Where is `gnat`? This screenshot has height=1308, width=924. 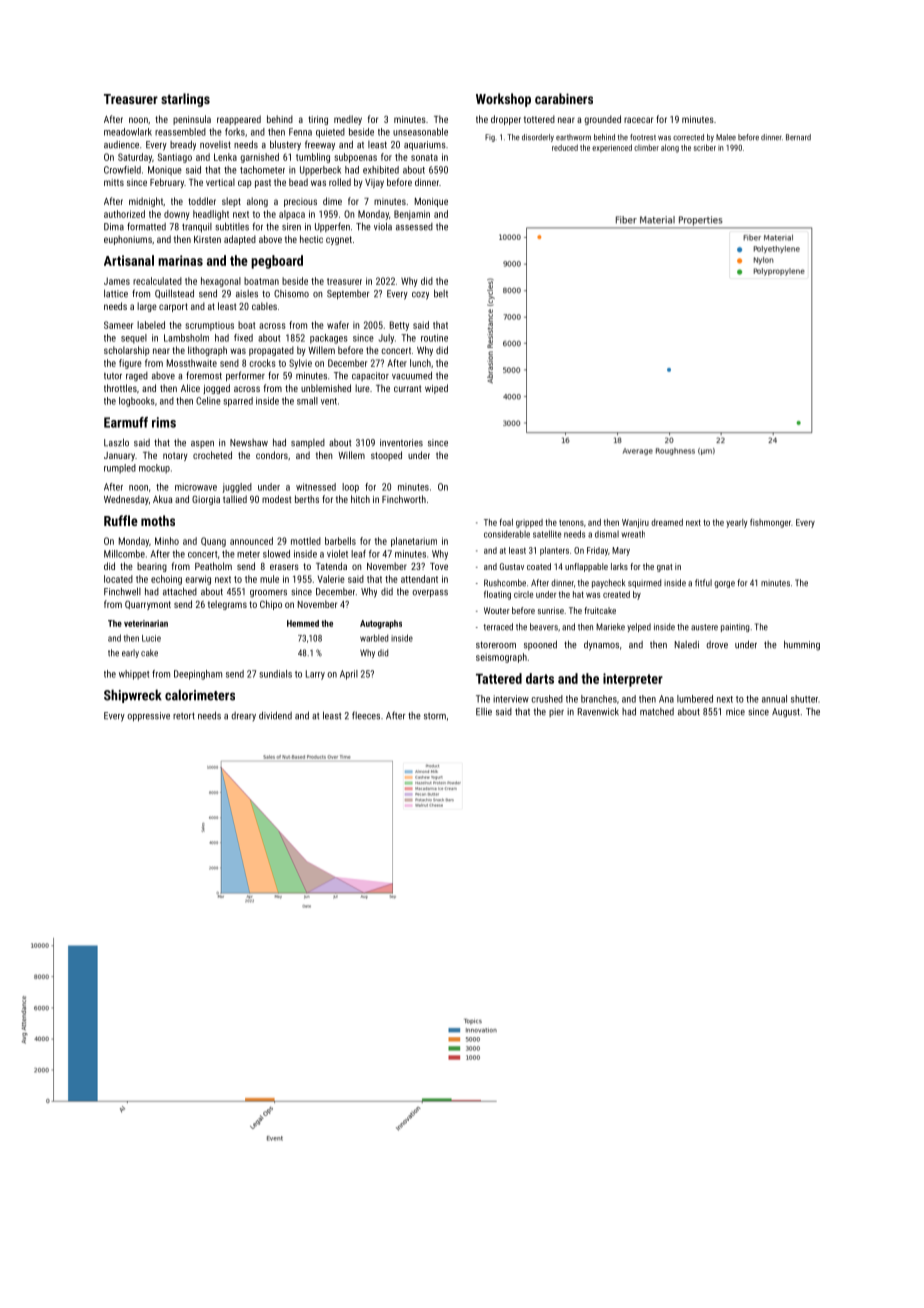
gnat is located at coordinates (665, 568).
